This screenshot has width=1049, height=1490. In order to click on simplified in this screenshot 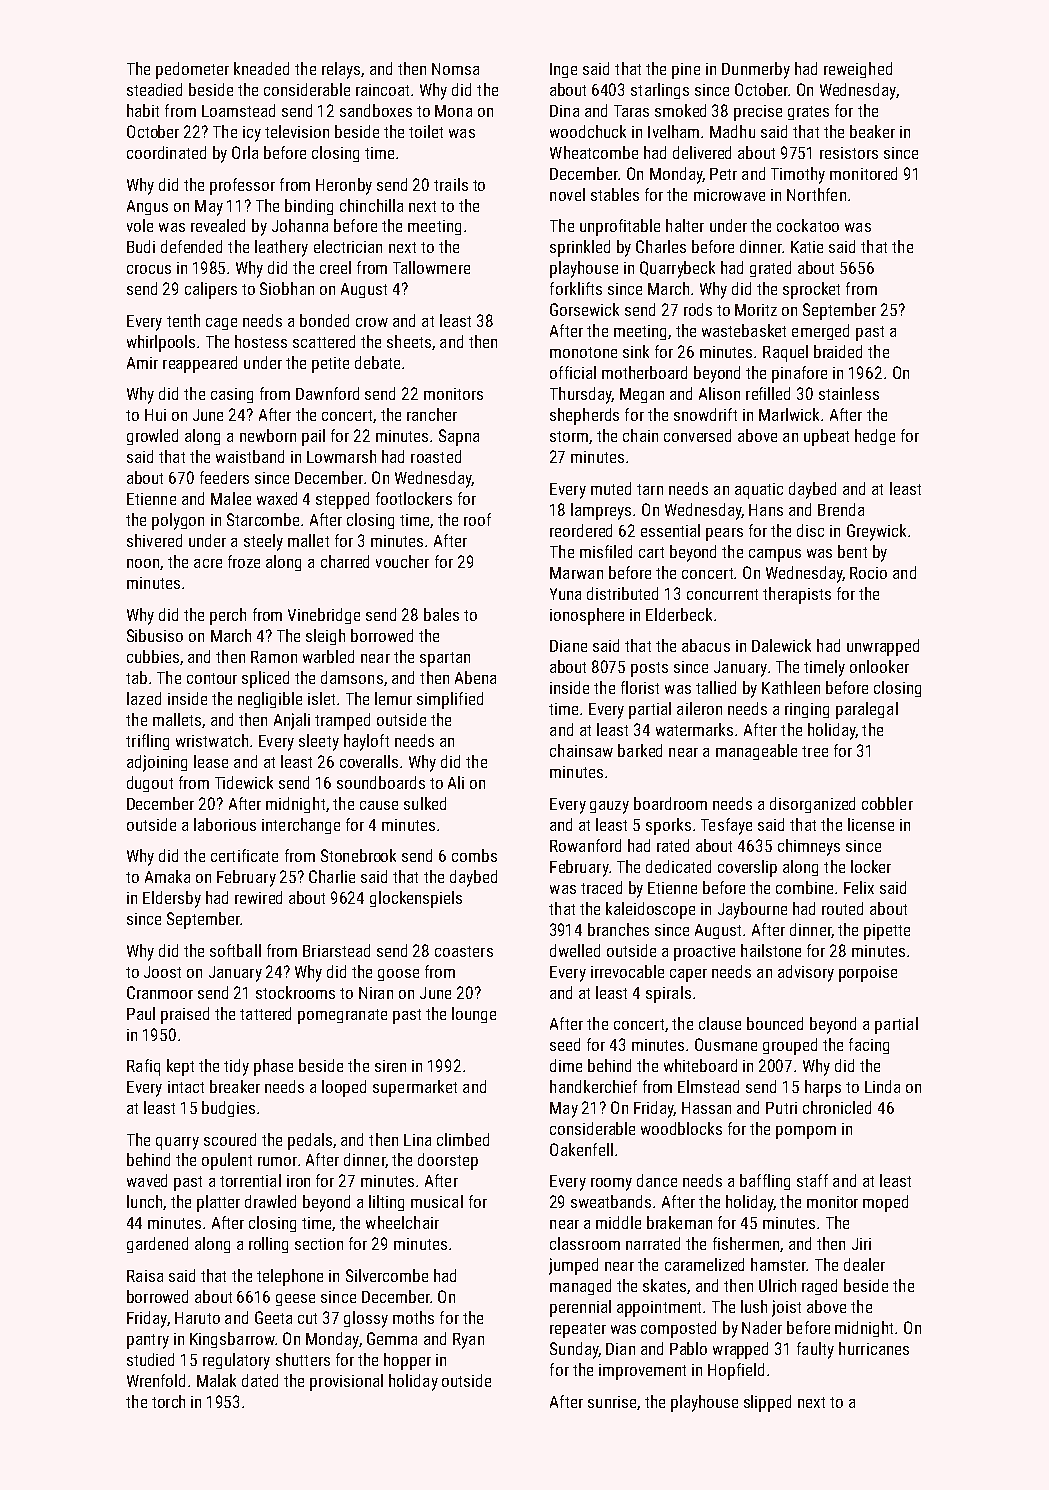, I will do `click(450, 700)`.
